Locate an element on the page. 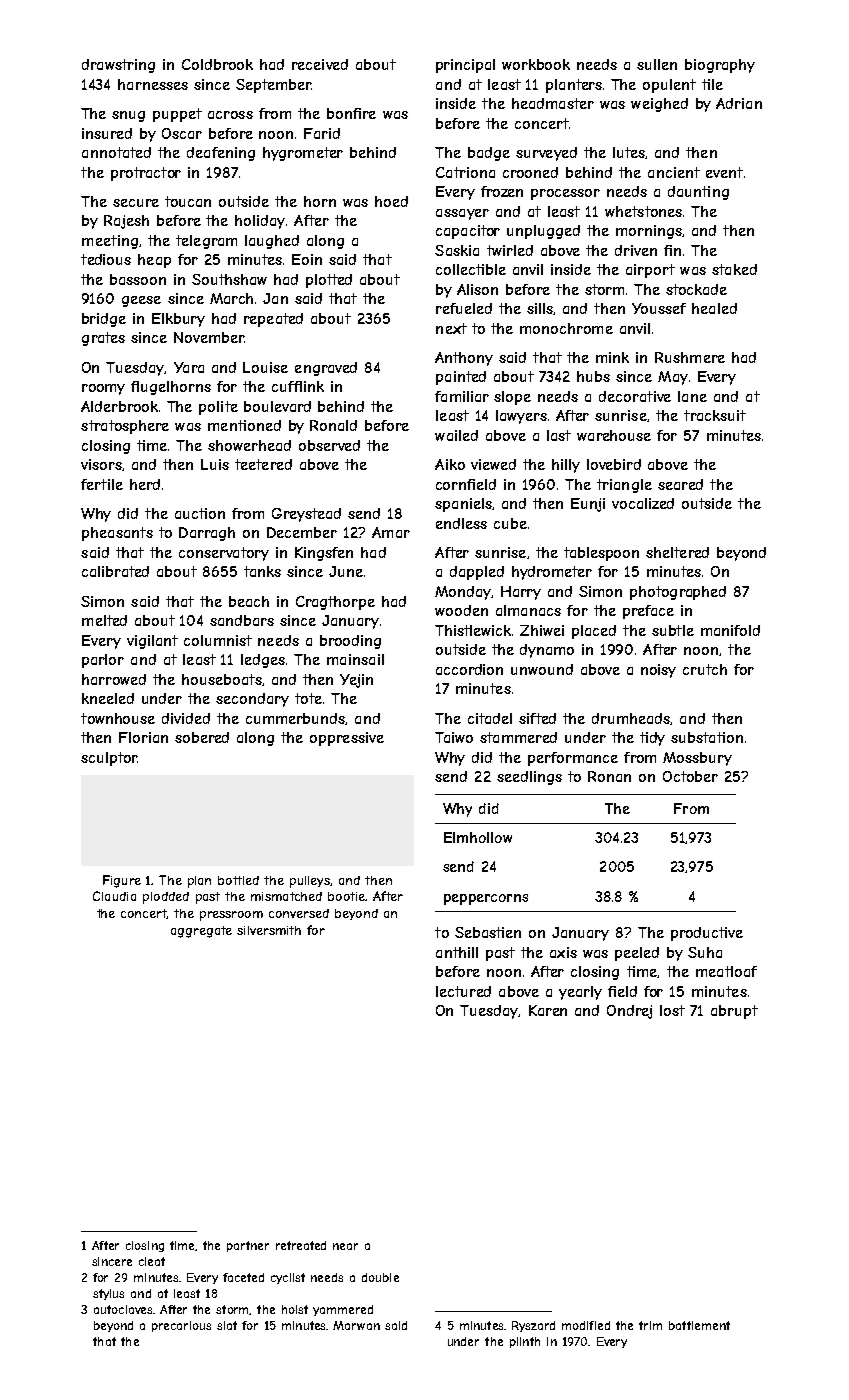  battlement is located at coordinates (699, 1325).
